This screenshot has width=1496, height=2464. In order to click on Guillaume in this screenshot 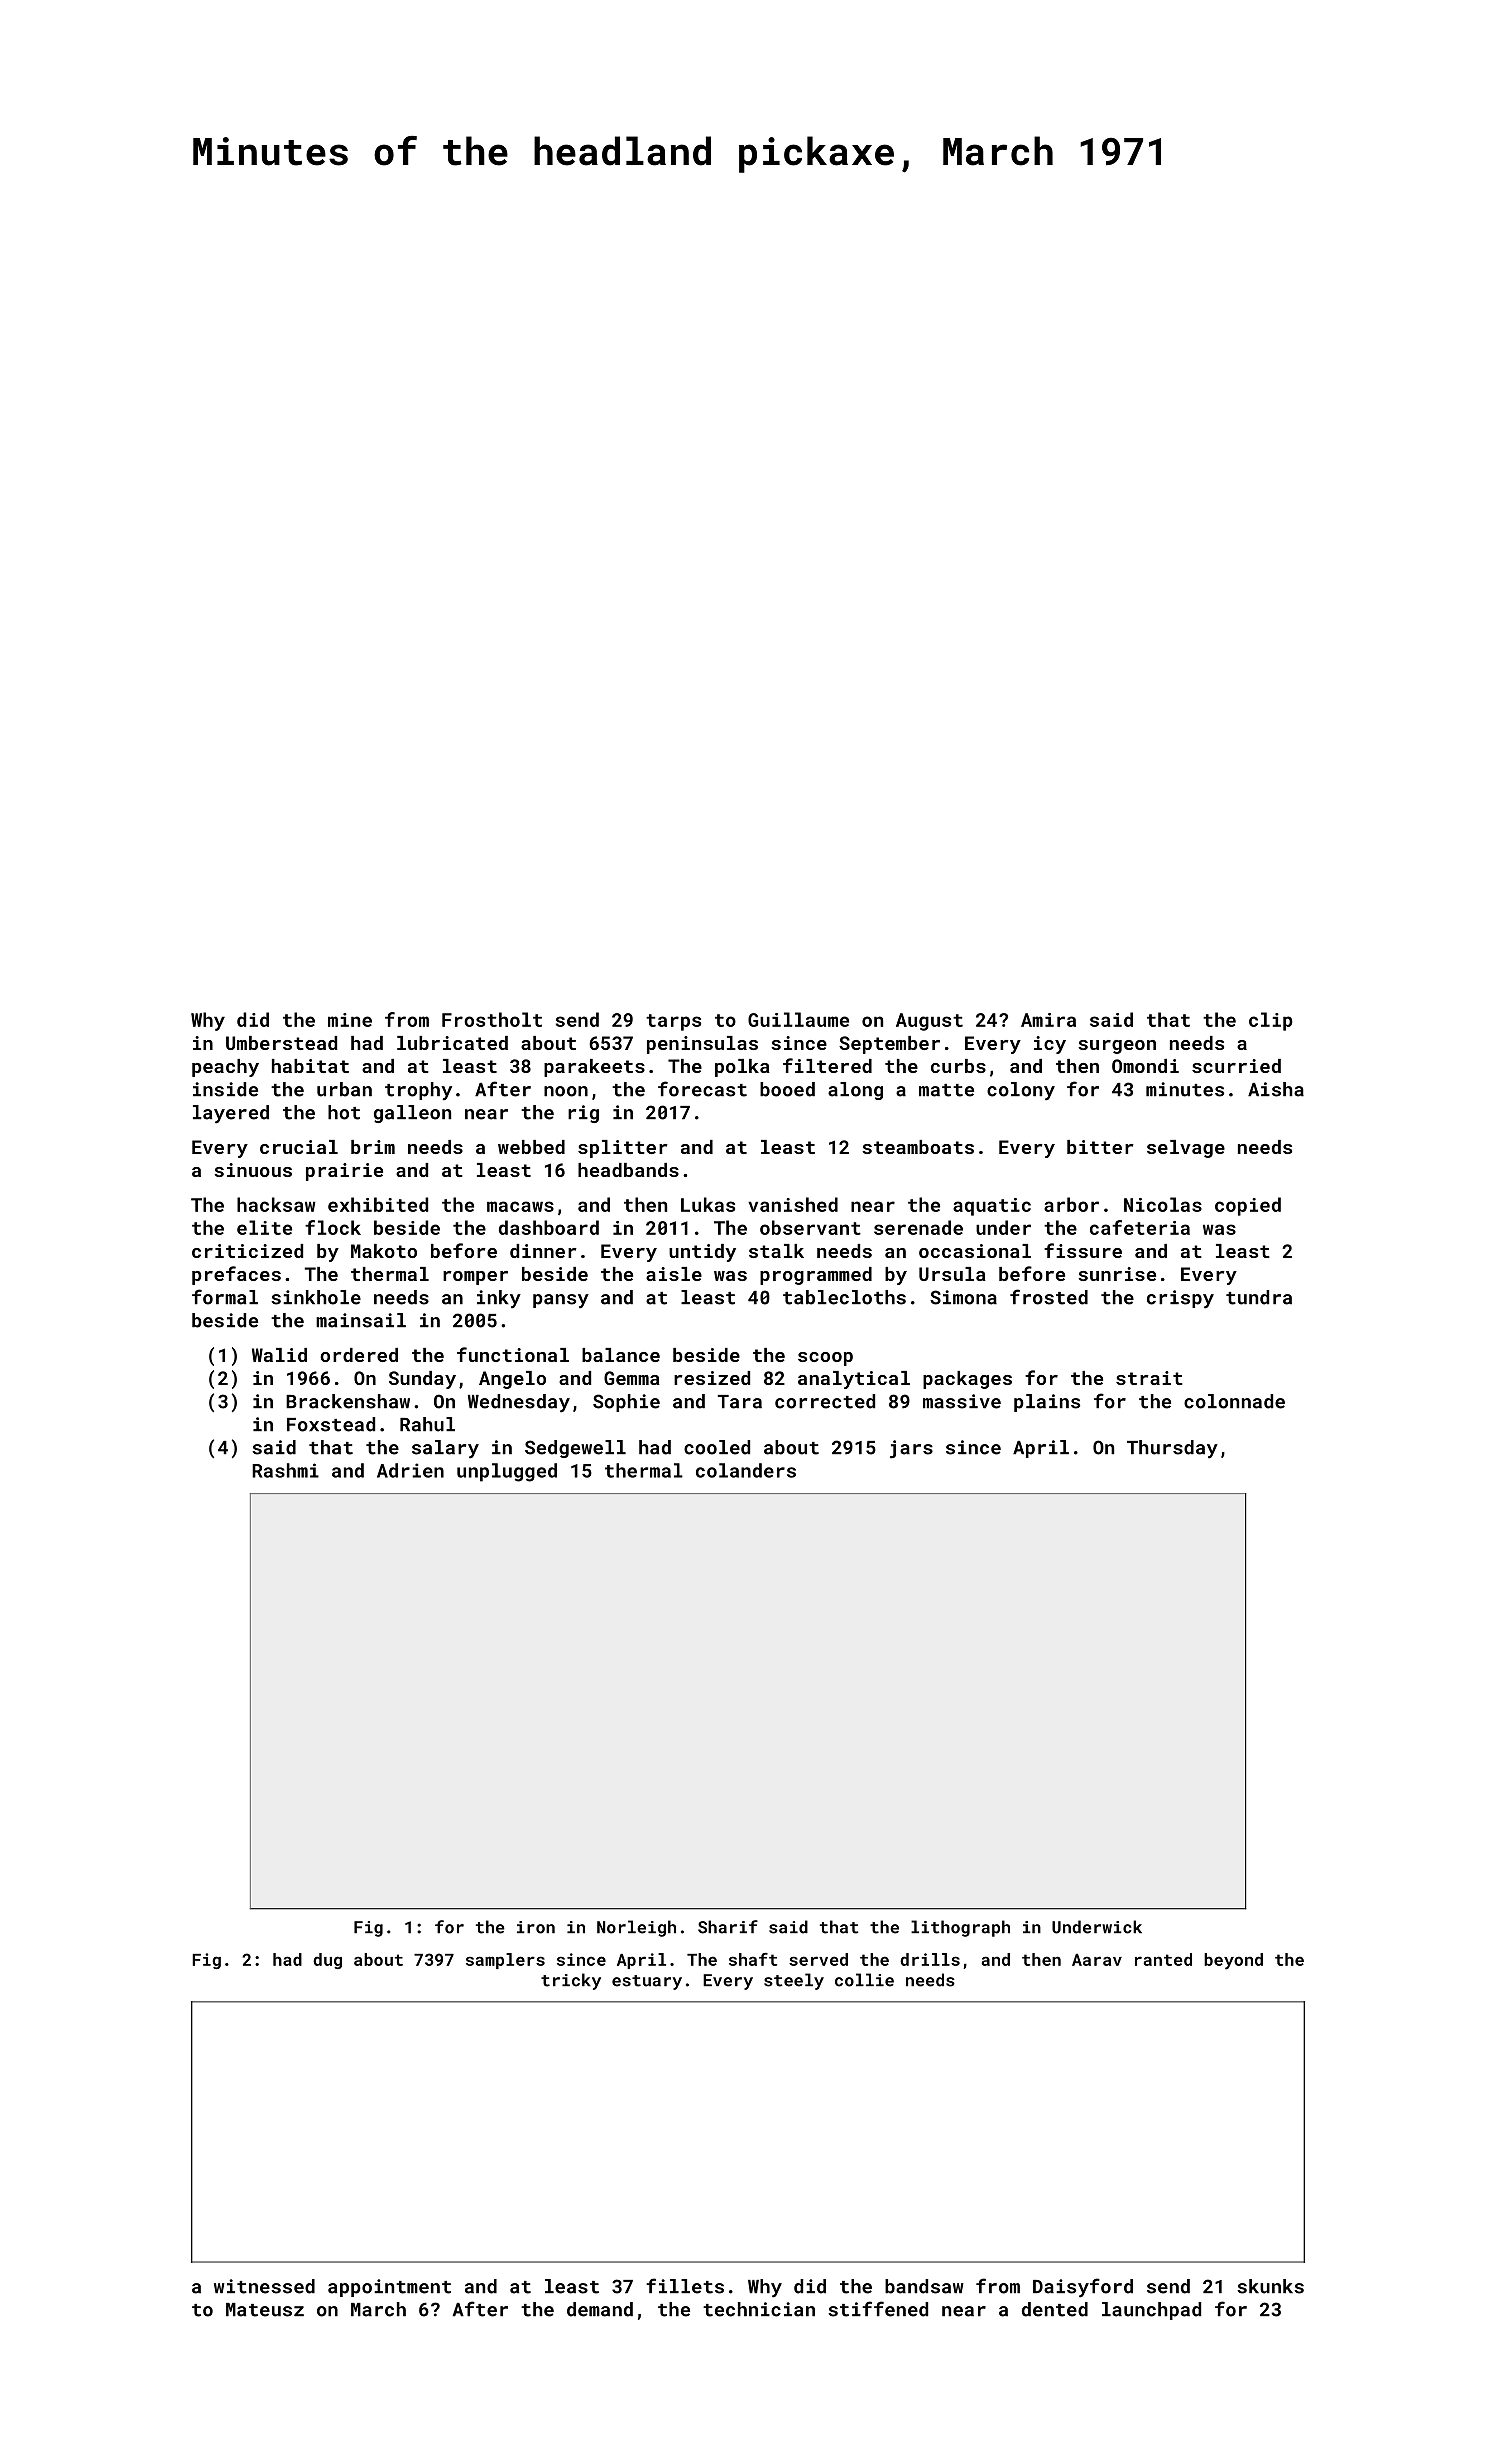, I will do `click(798, 1019)`.
